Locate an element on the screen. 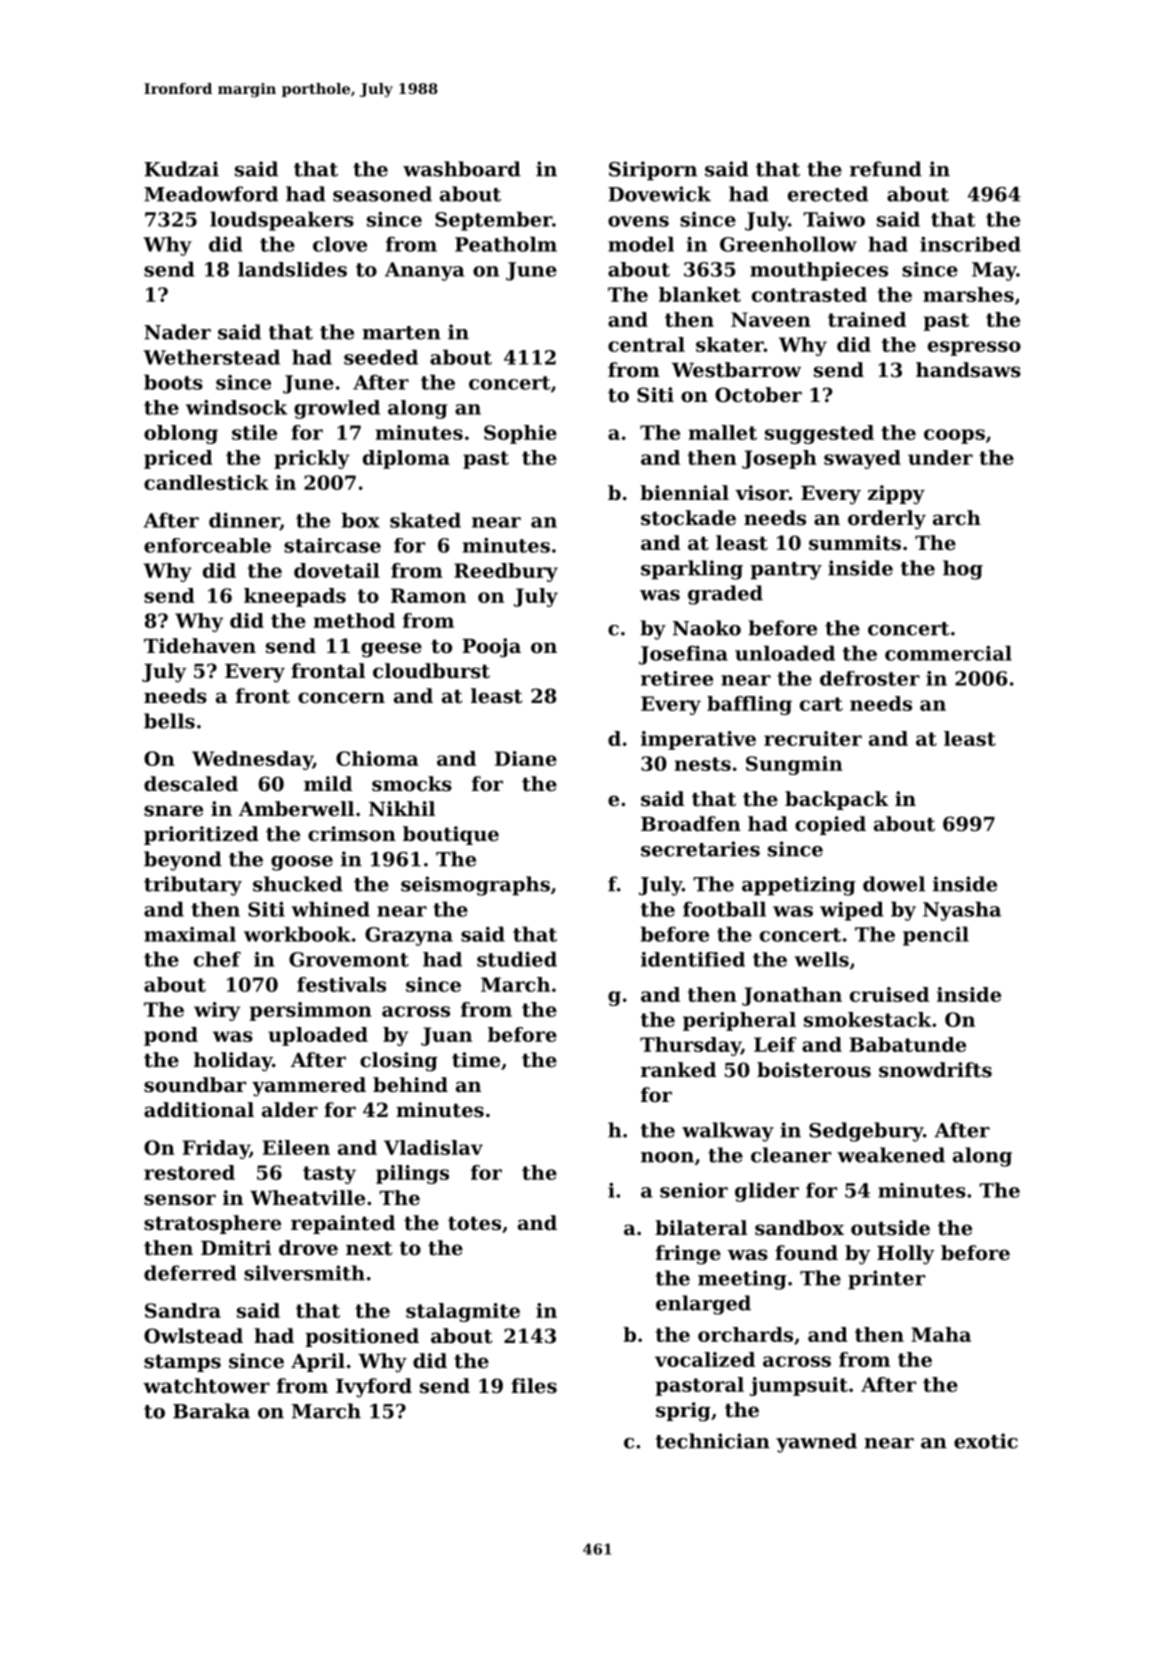  silversmith is located at coordinates (304, 1273).
